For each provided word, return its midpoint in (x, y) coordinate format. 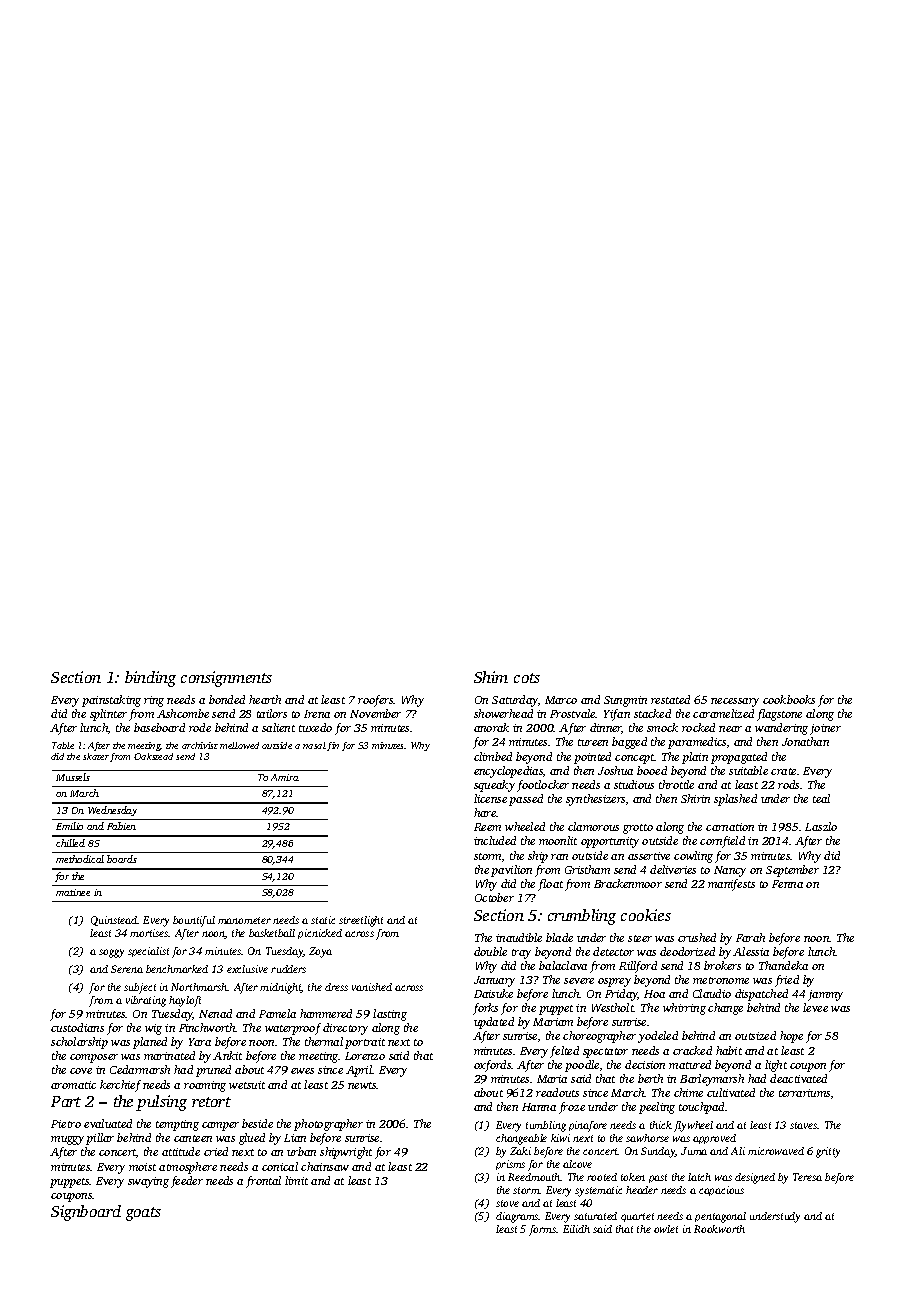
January (494, 981)
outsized (755, 1035)
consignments (226, 679)
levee (815, 1007)
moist (142, 1167)
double (490, 951)
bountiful (194, 921)
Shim (491, 677)
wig (153, 1029)
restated (670, 699)
